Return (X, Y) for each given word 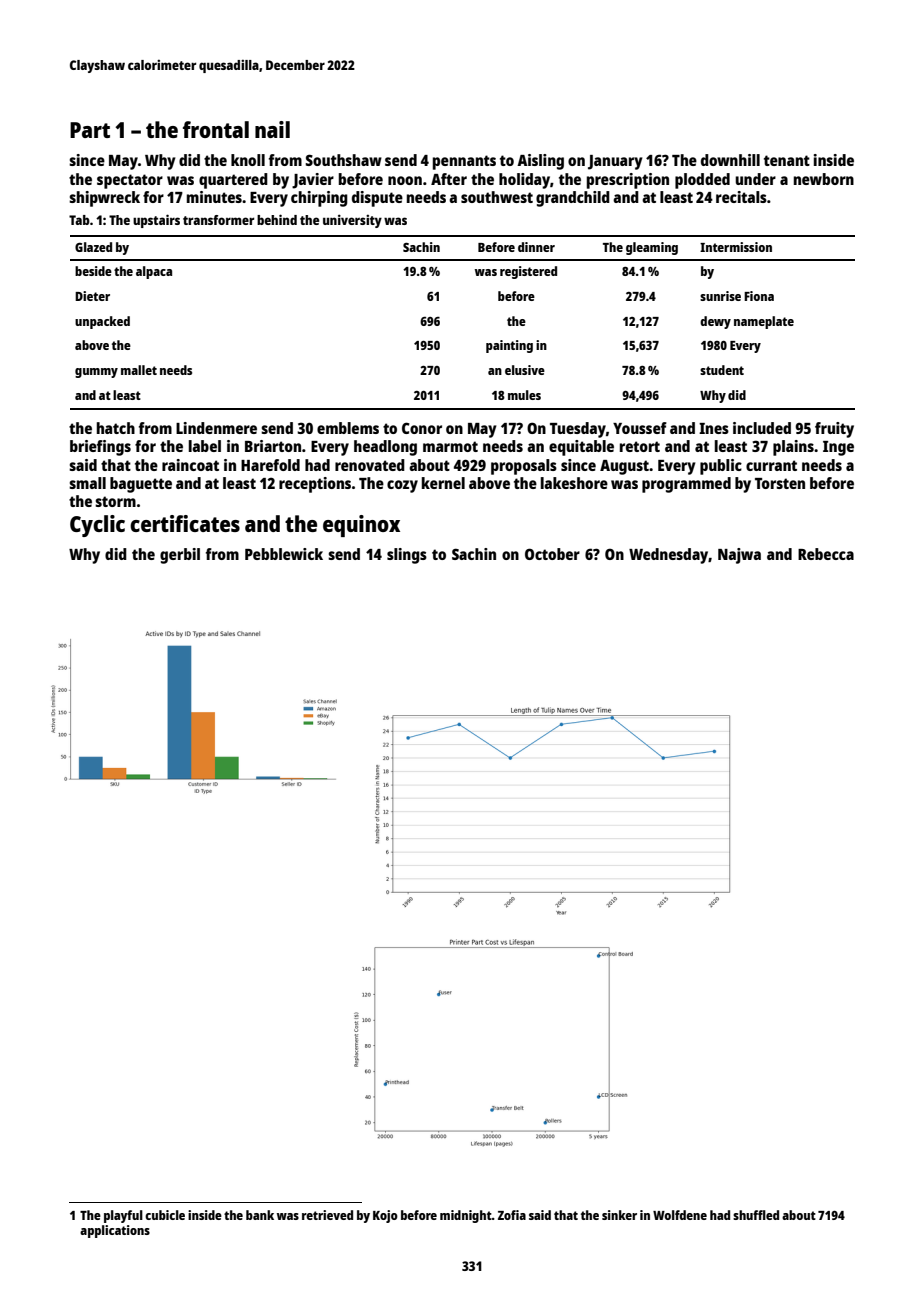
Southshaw (343, 160)
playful (123, 1216)
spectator (130, 181)
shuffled (756, 1215)
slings (407, 556)
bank (260, 1215)
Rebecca (826, 554)
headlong (385, 448)
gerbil (180, 556)
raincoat (190, 465)
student (722, 370)
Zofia (512, 1215)
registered (528, 272)
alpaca (154, 272)
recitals (741, 197)
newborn (824, 179)
